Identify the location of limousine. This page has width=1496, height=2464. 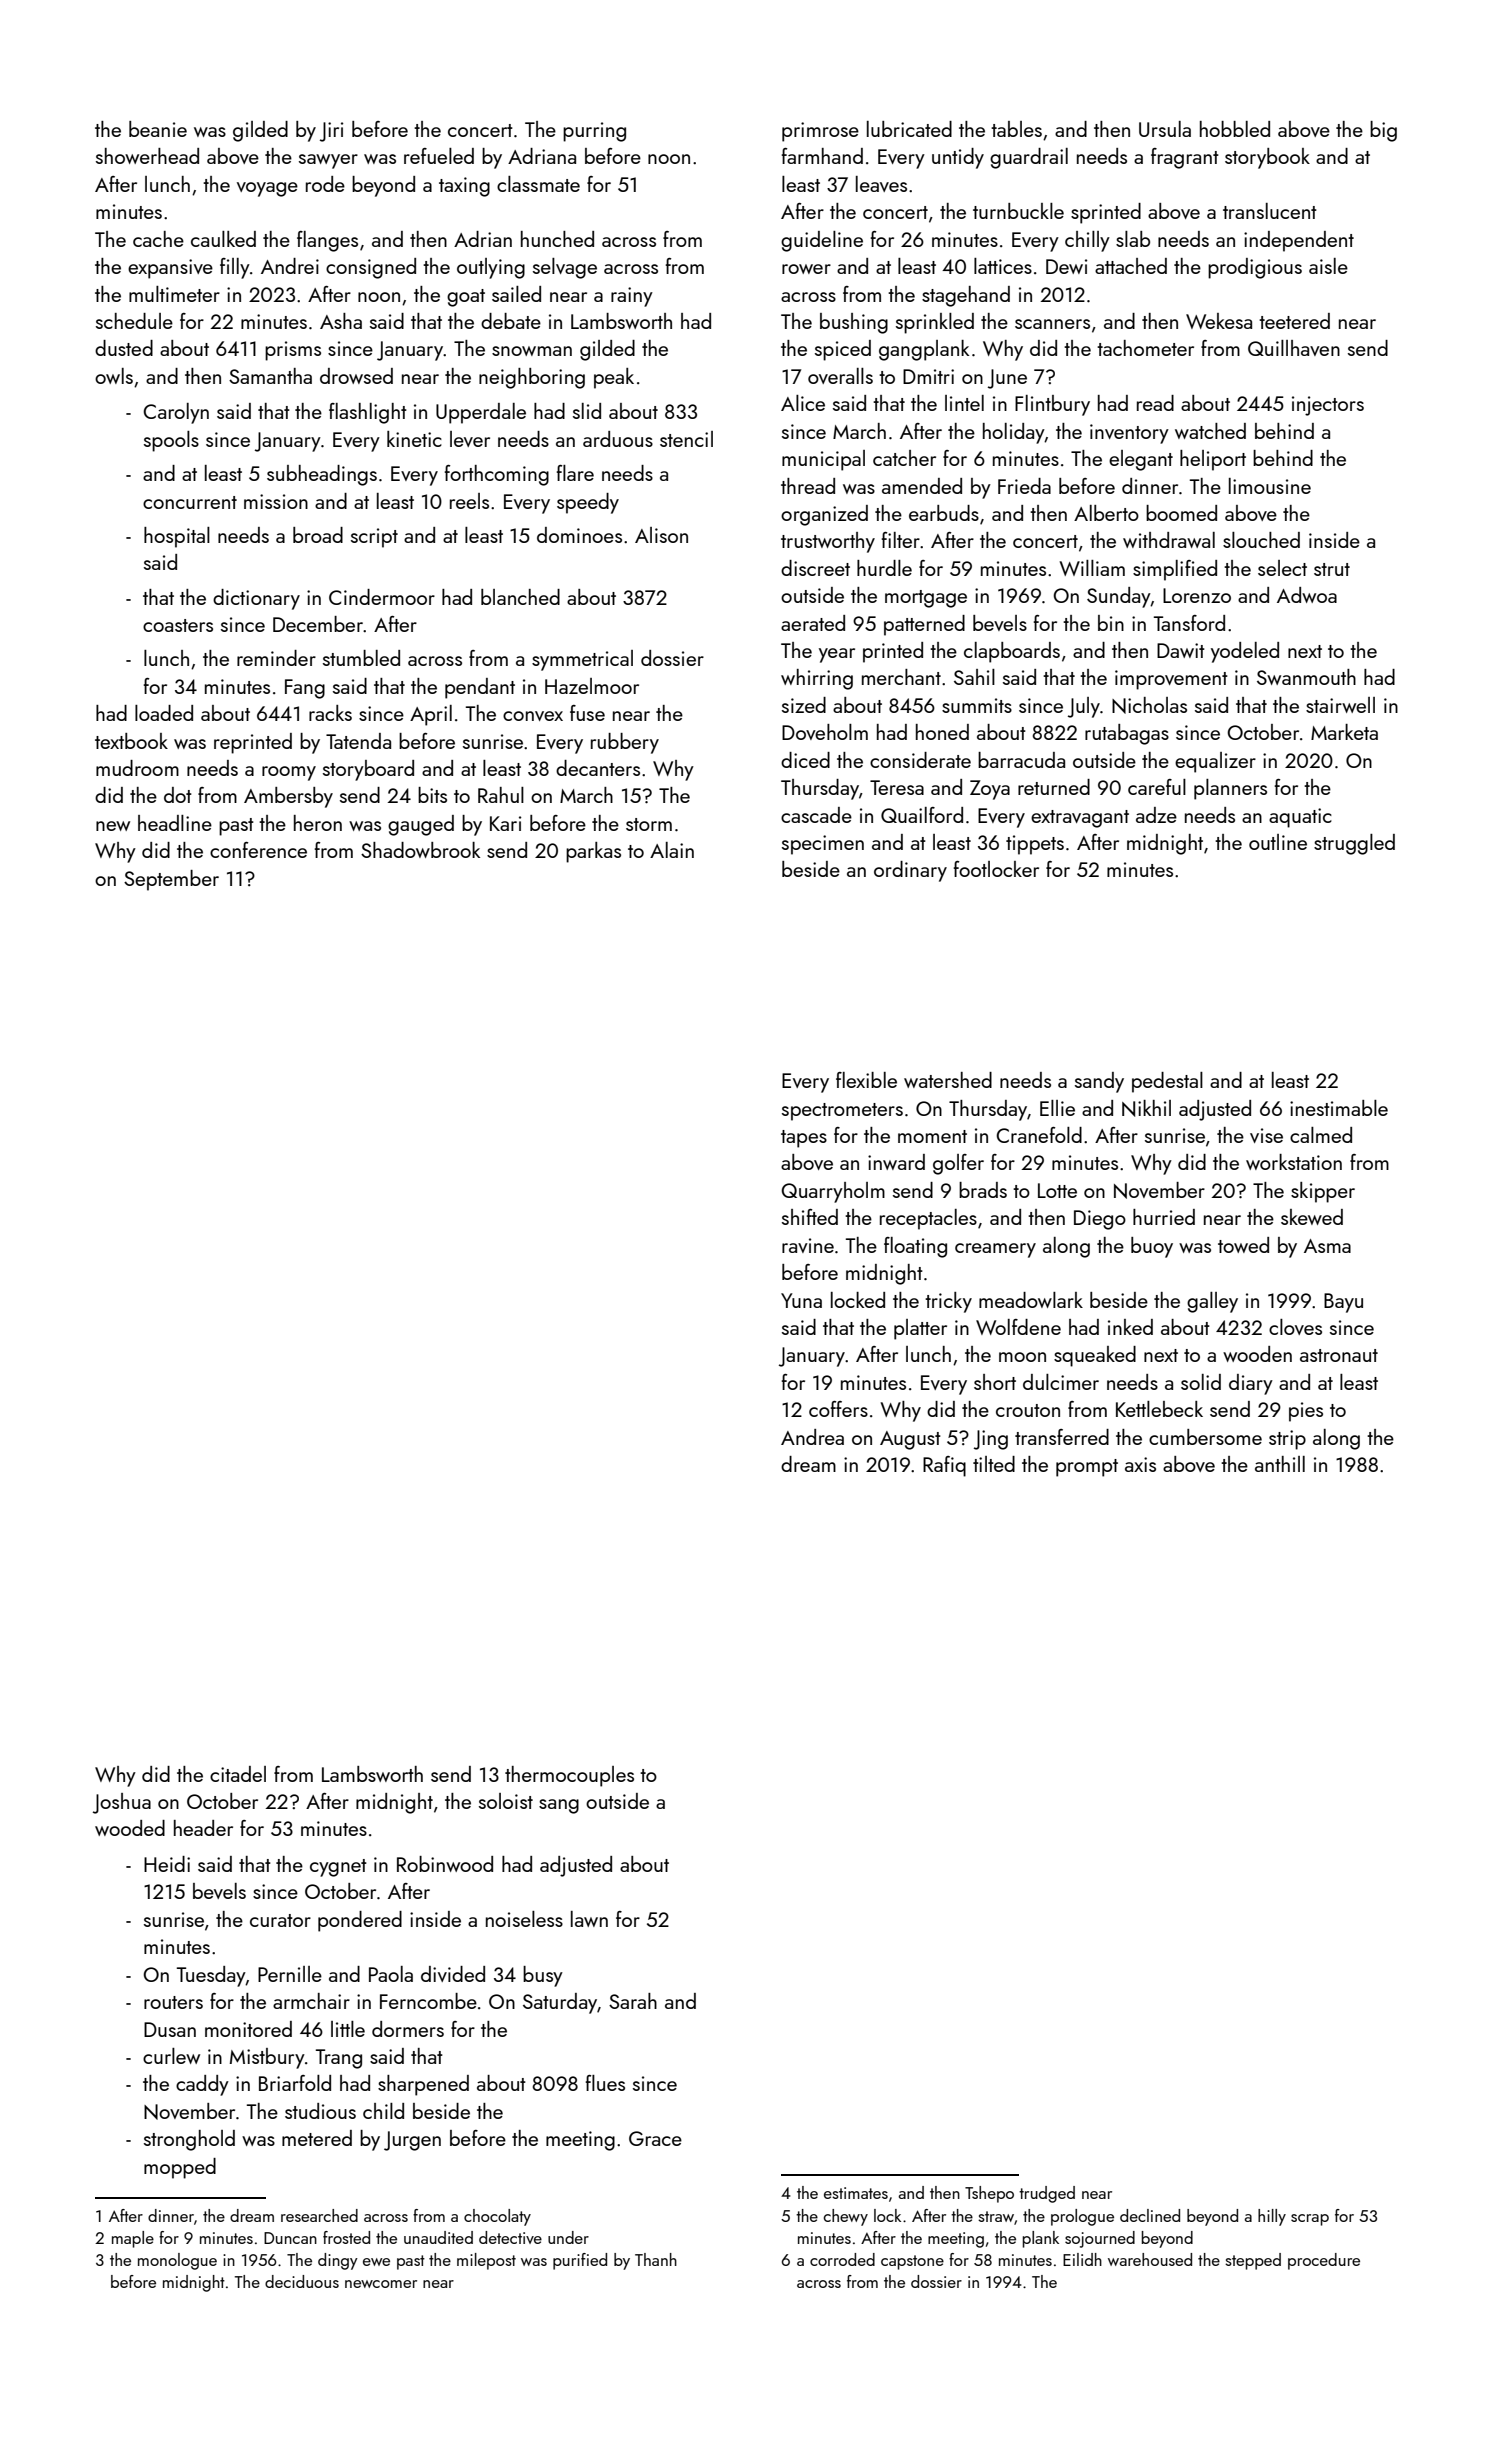
(1270, 486).
